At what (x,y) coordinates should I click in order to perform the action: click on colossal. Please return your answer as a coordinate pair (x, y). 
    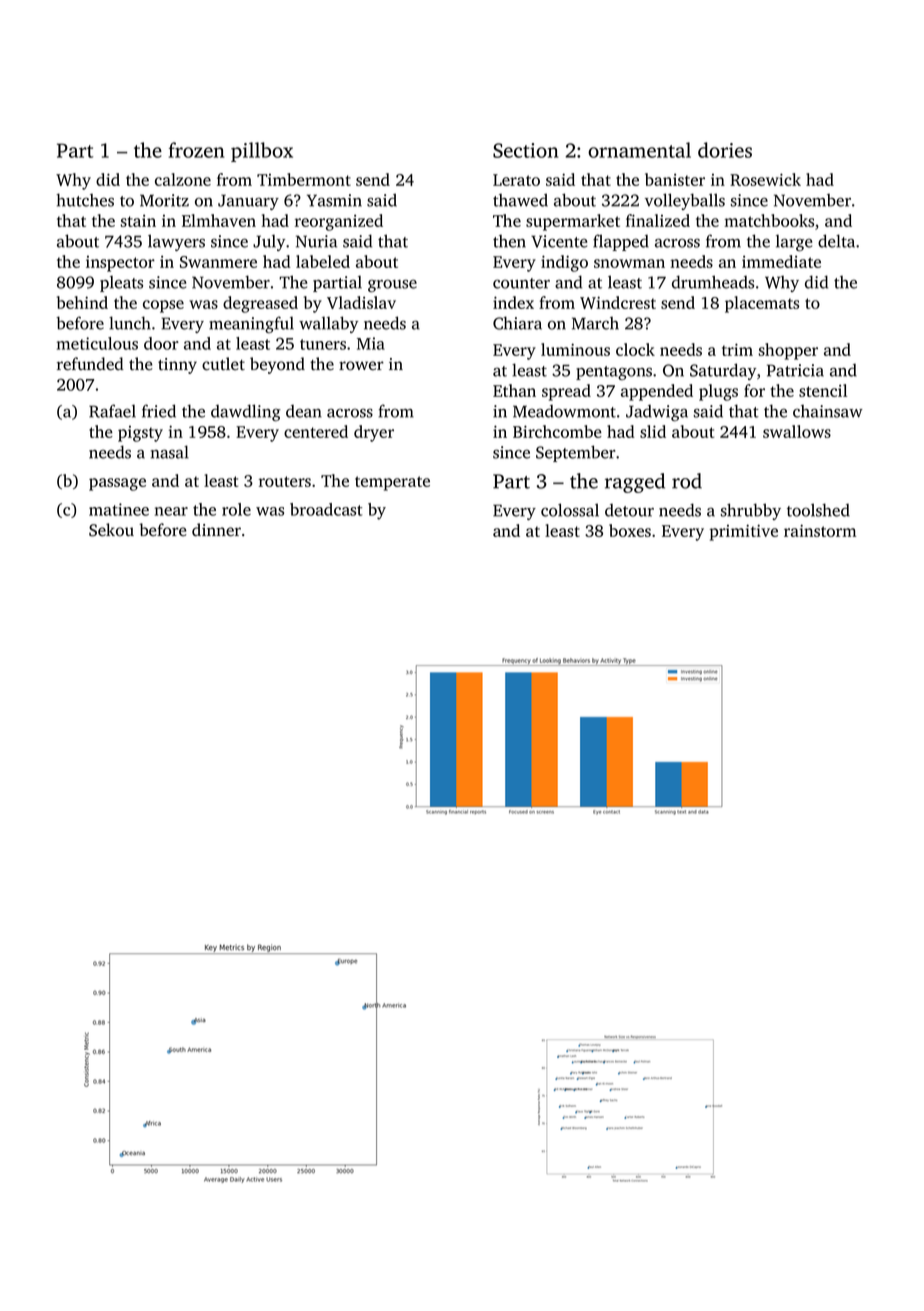
    Looking at the image, I should click on (570, 510).
